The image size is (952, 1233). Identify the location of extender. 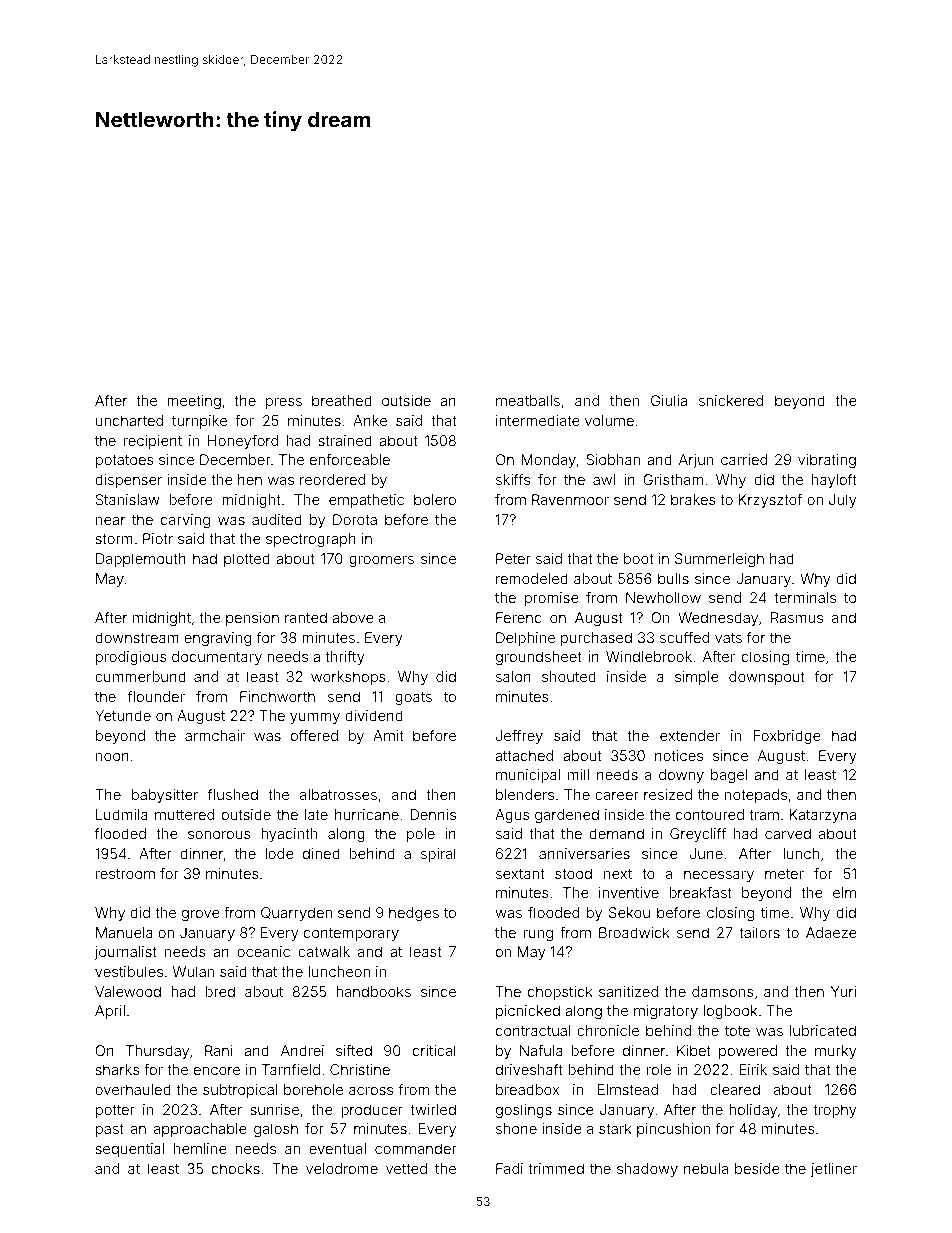
(690, 735).
